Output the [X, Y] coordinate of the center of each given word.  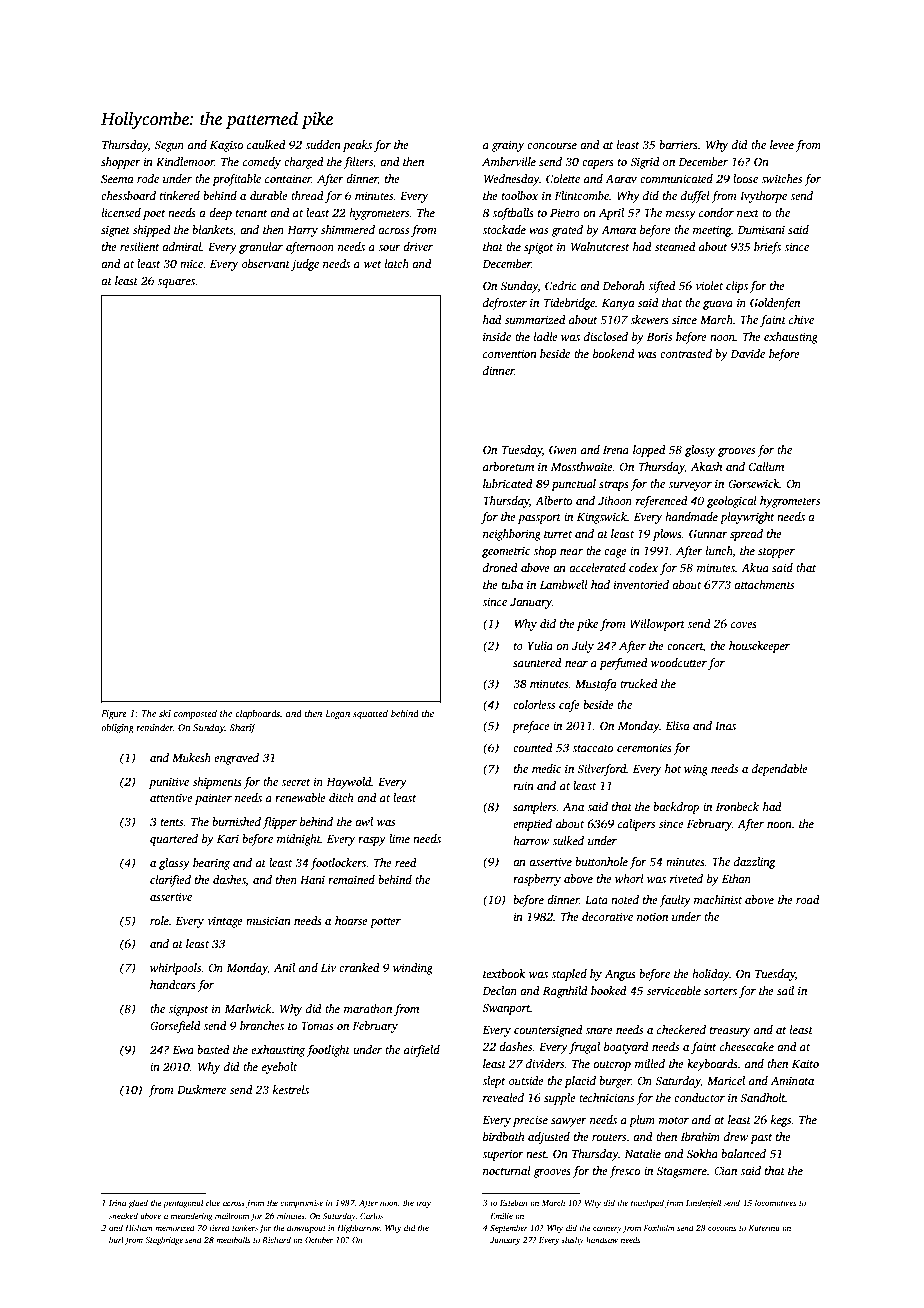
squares [176, 283]
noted [625, 899]
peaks [357, 146]
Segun [169, 146]
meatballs [233, 1239]
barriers [678, 144]
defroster [505, 304]
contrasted [686, 353]
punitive [169, 783]
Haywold [349, 783]
